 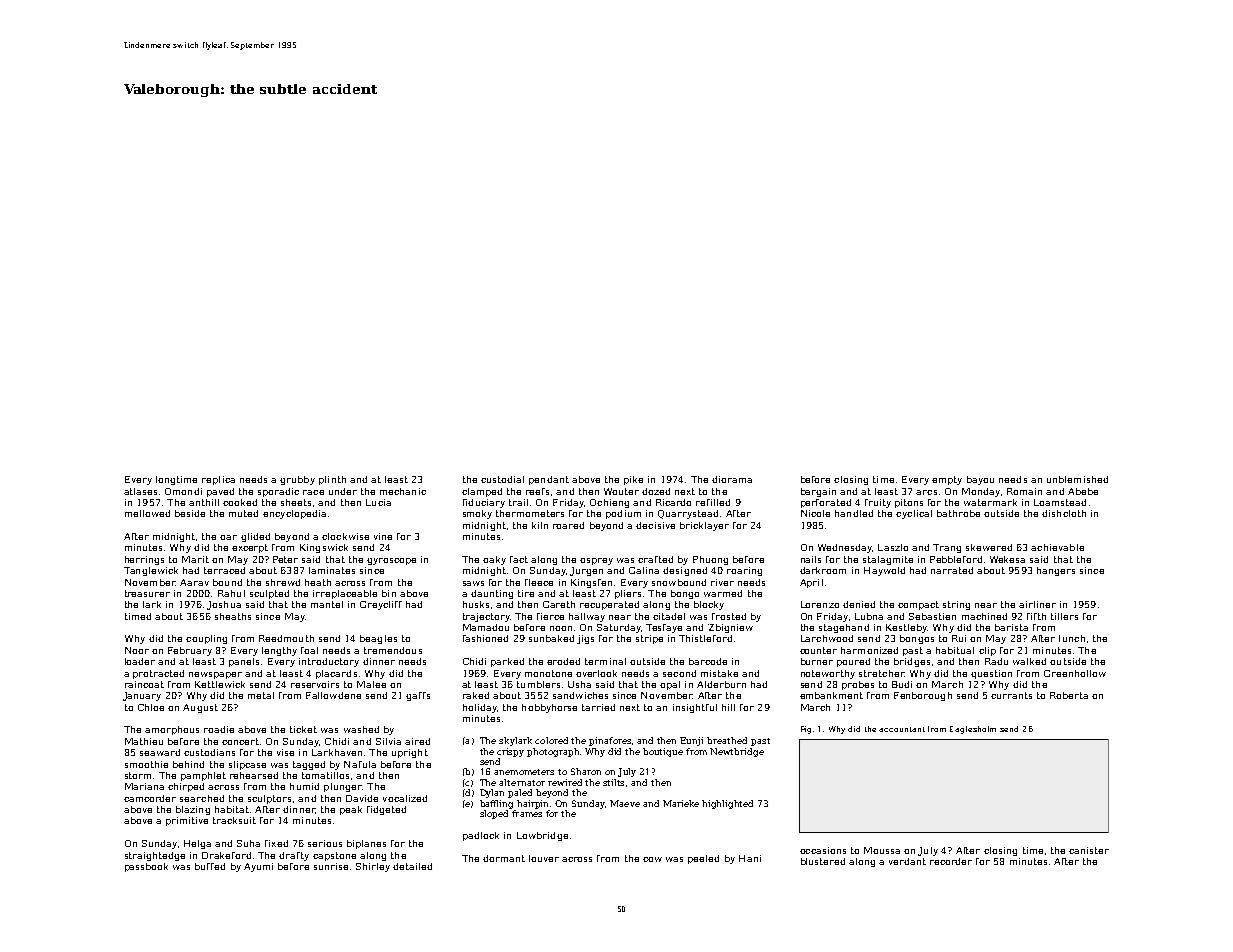 What do you see at coordinates (373, 867) in the image?
I see `Shirley` at bounding box center [373, 867].
